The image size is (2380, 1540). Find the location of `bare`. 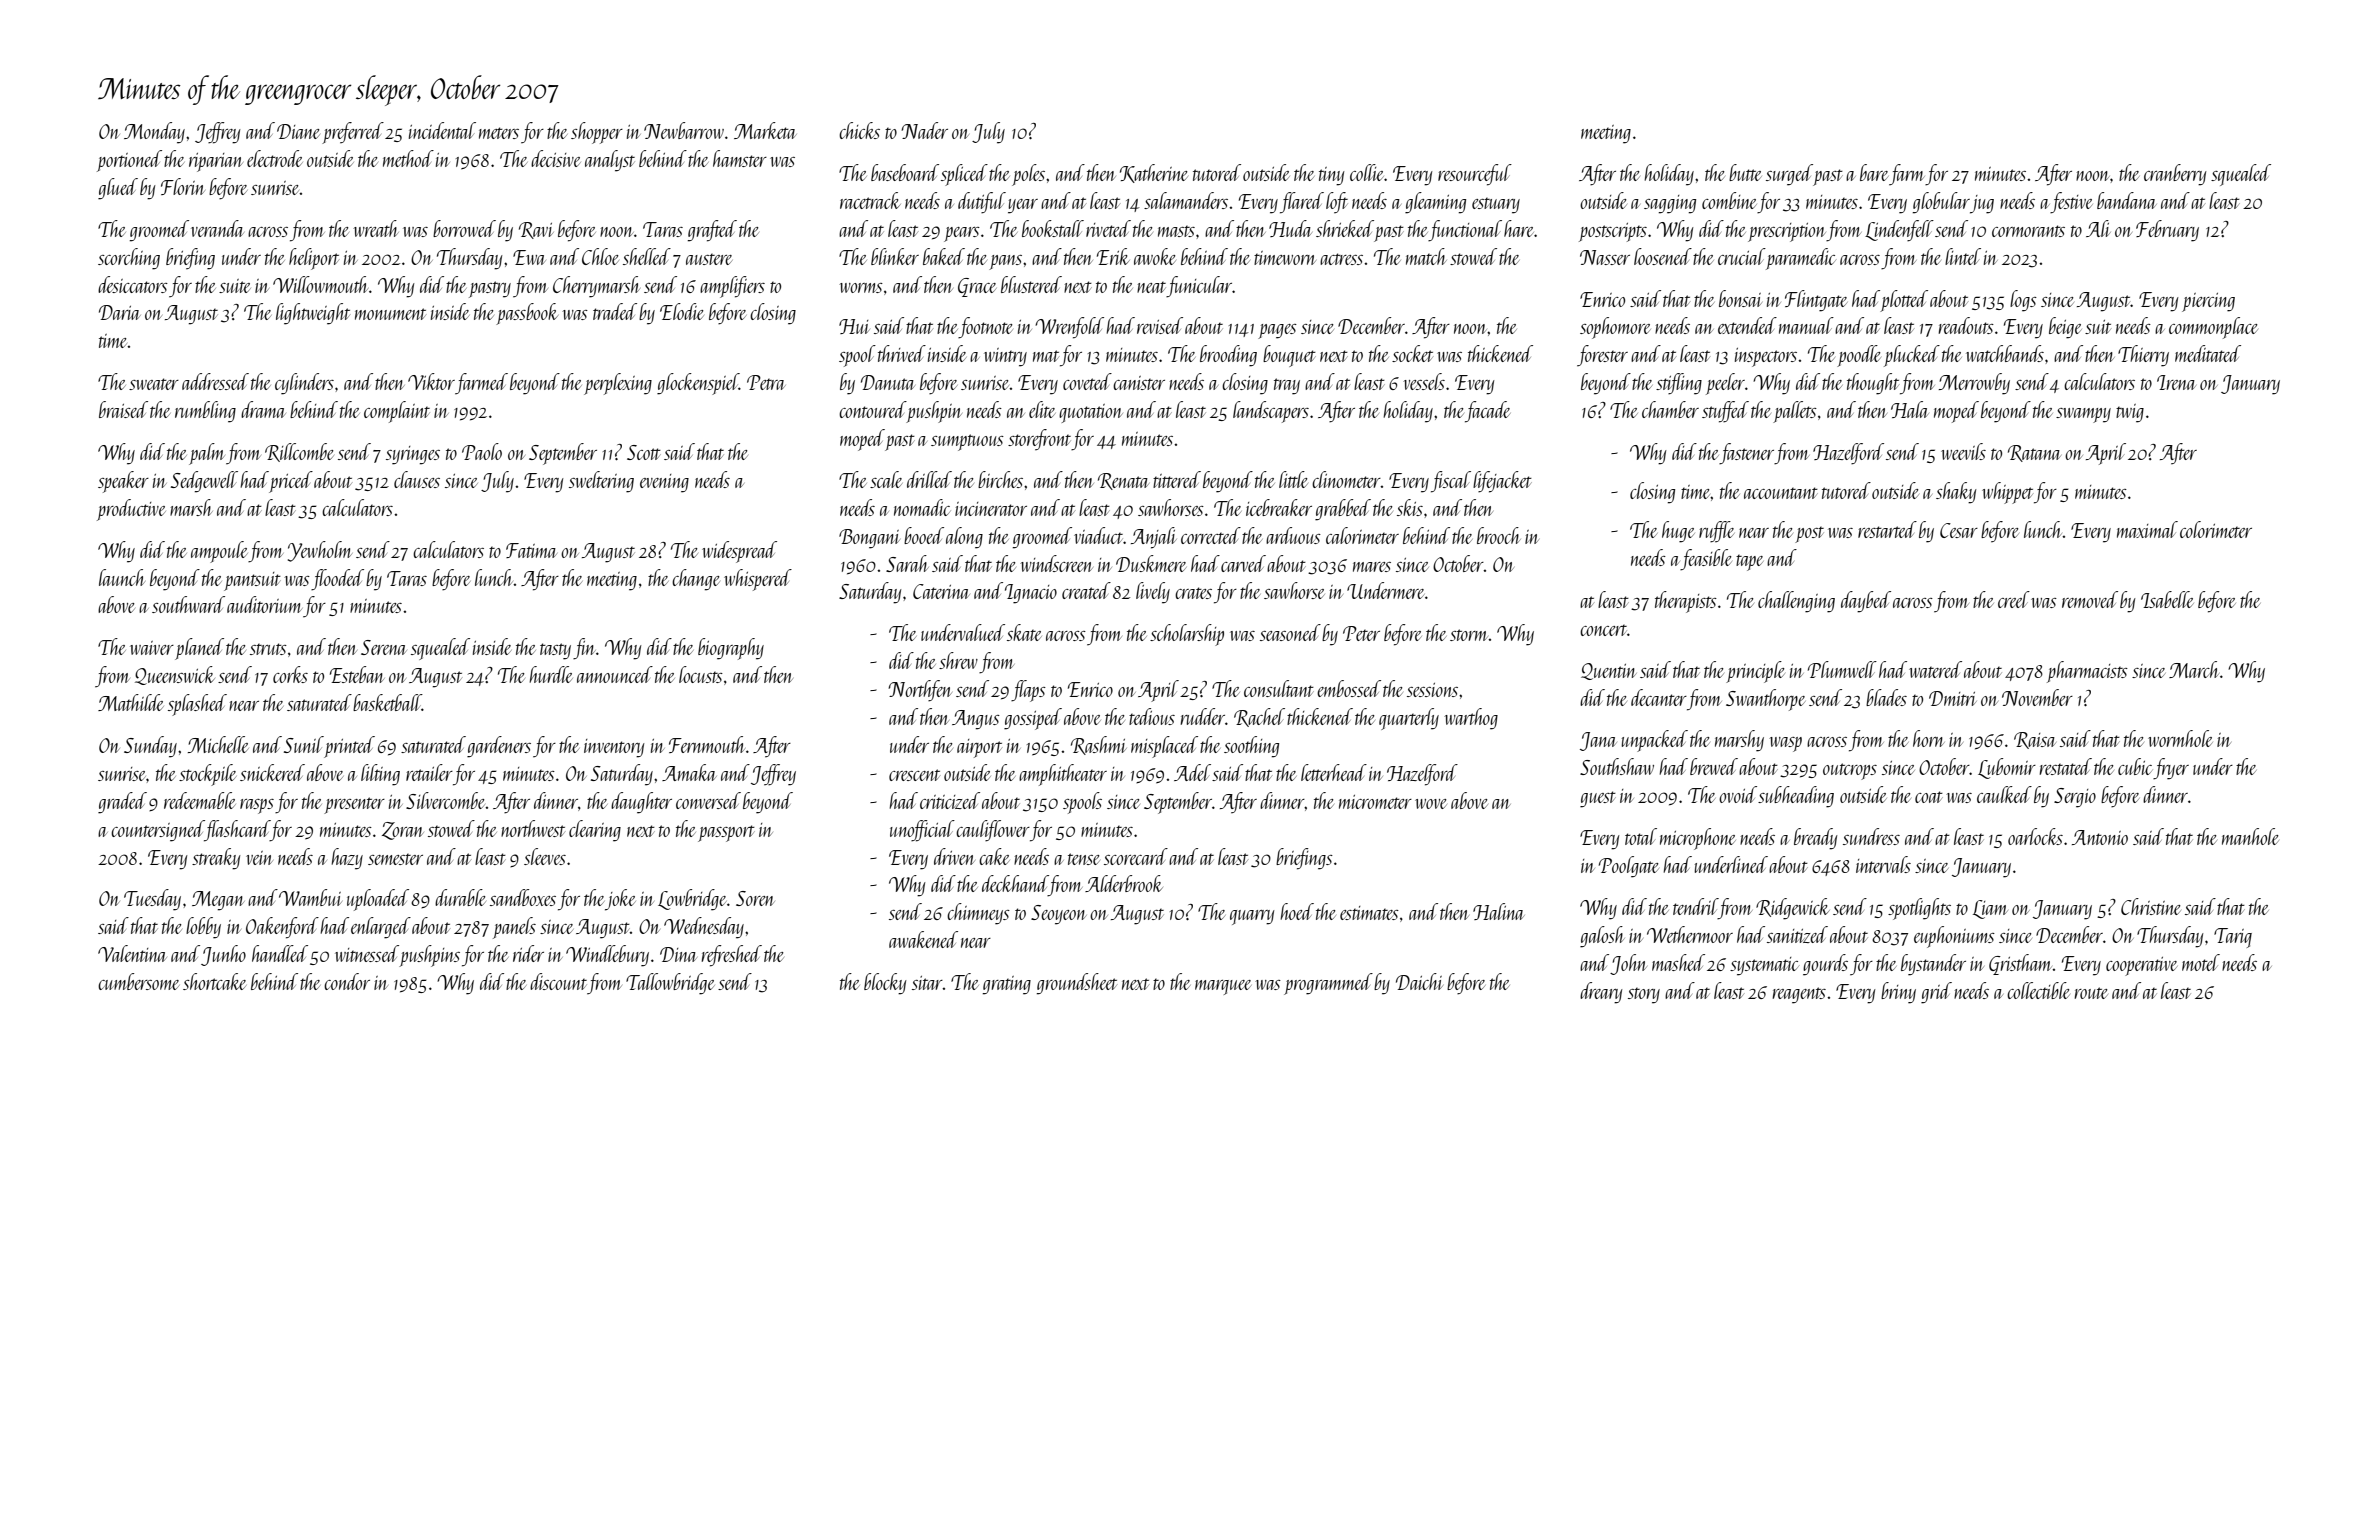

bare is located at coordinates (1874, 172).
